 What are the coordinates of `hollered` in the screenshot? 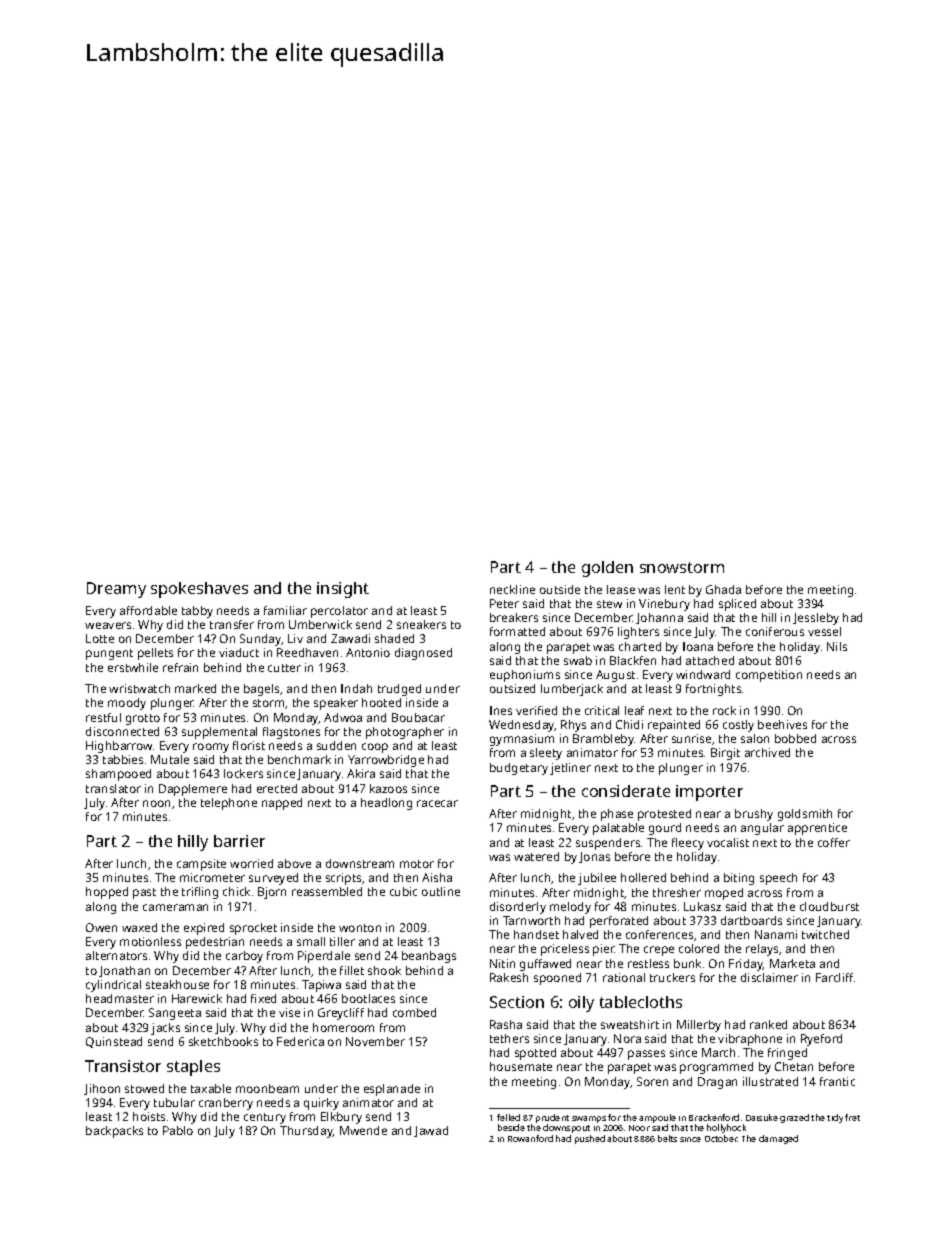 It's located at (643, 877).
